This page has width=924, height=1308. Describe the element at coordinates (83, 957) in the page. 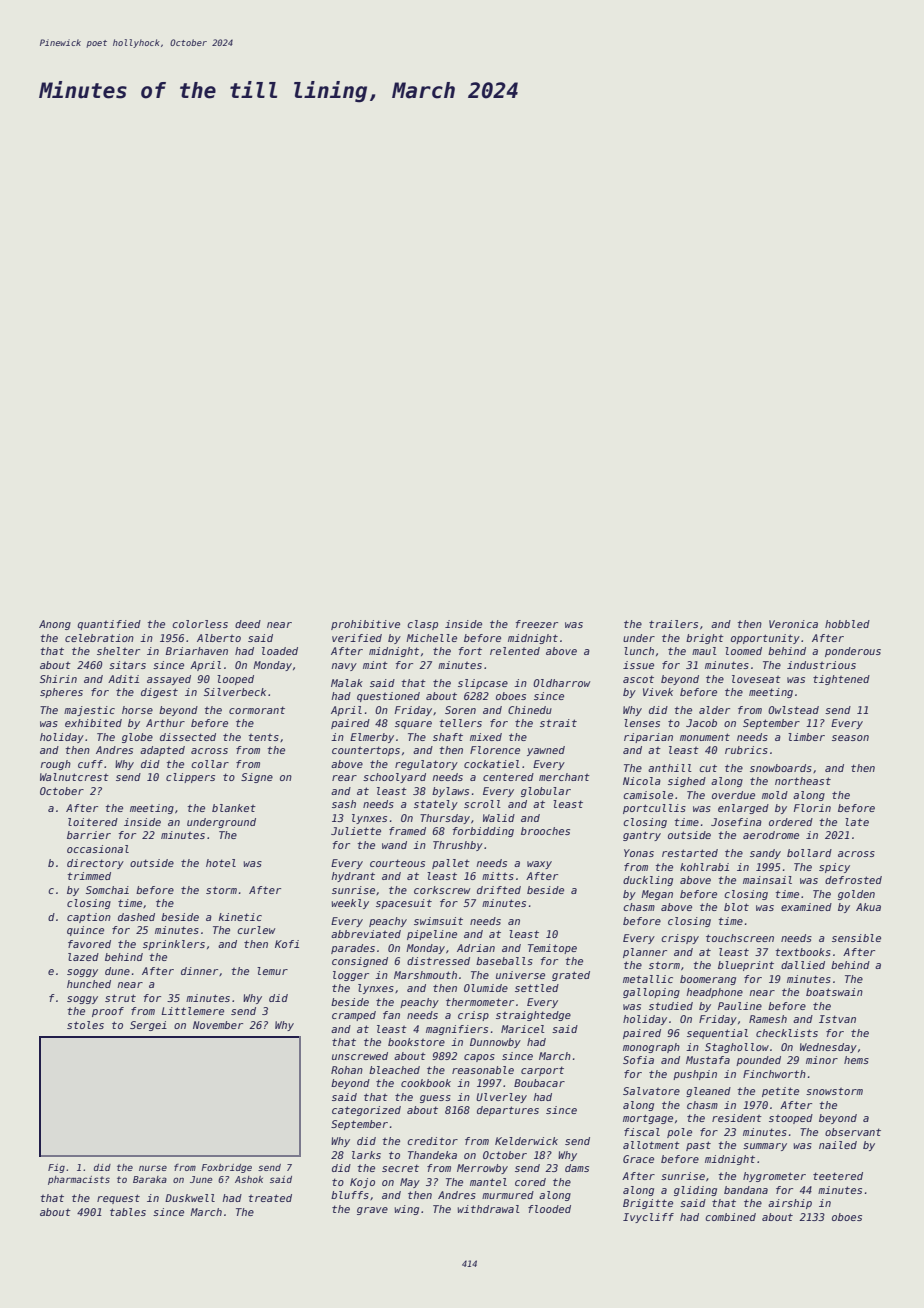

I see `lazed` at that location.
